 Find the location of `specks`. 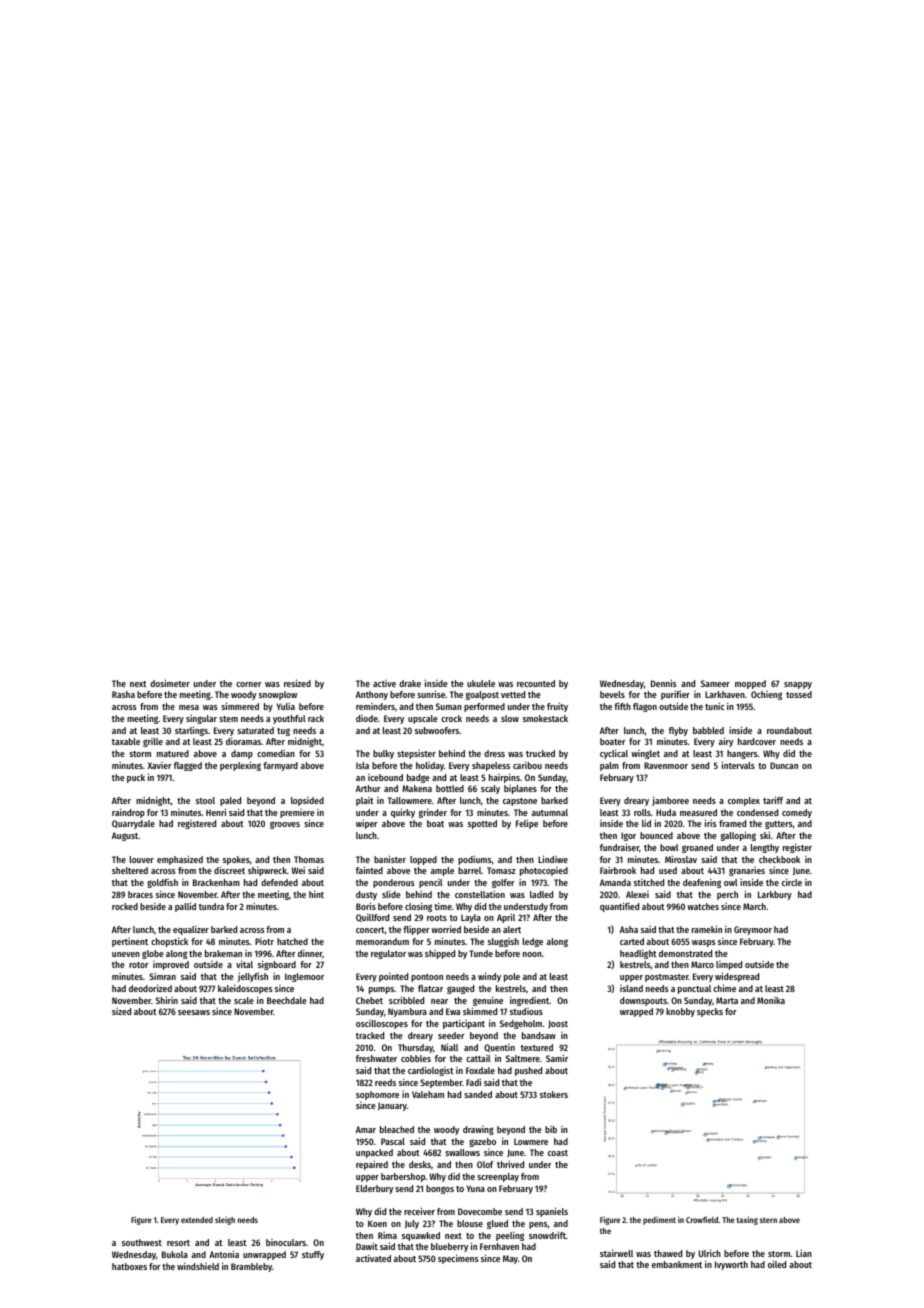

specks is located at coordinates (710, 1012).
